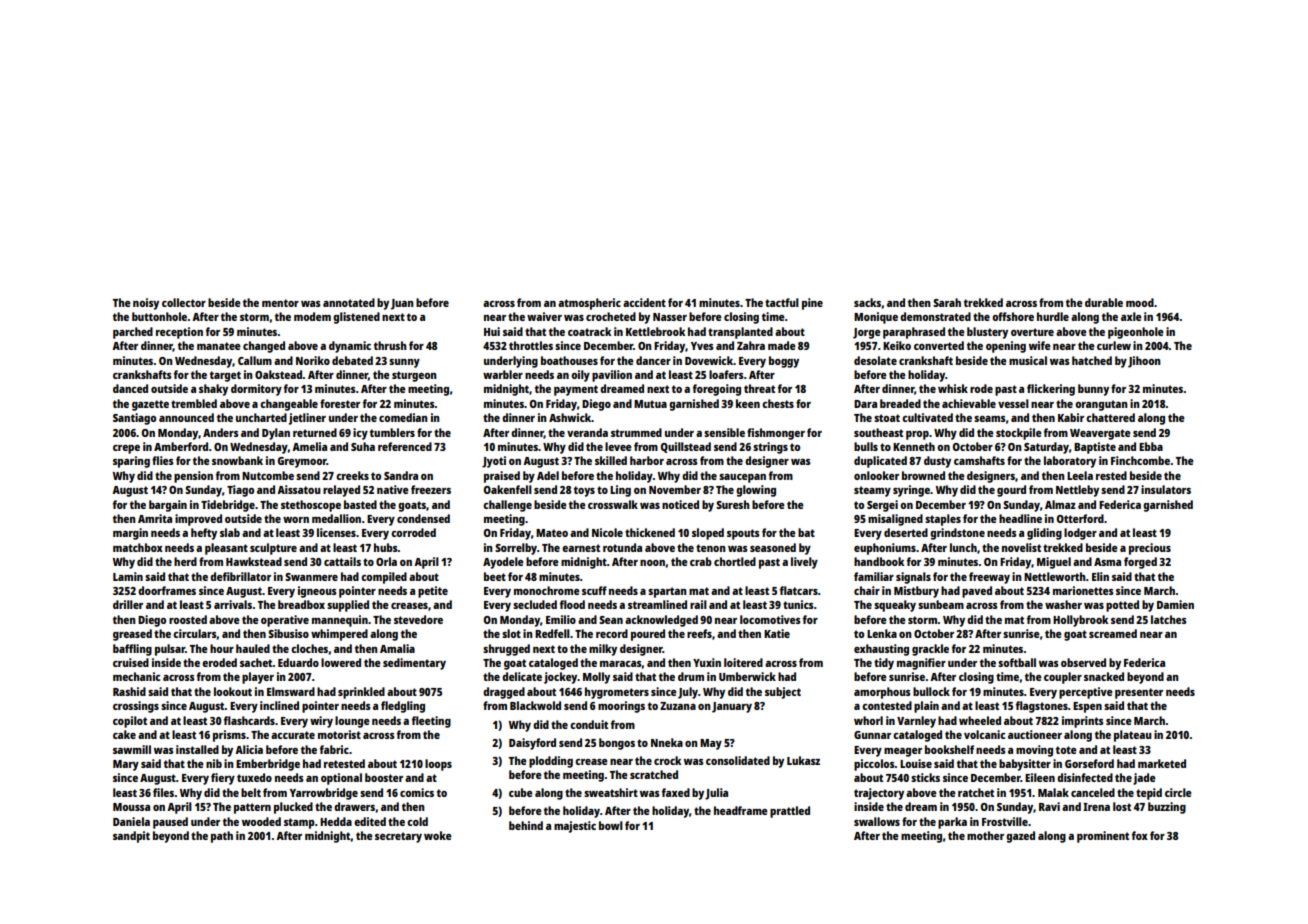 This screenshot has width=1308, height=924. I want to click on Blackwold, so click(535, 705).
